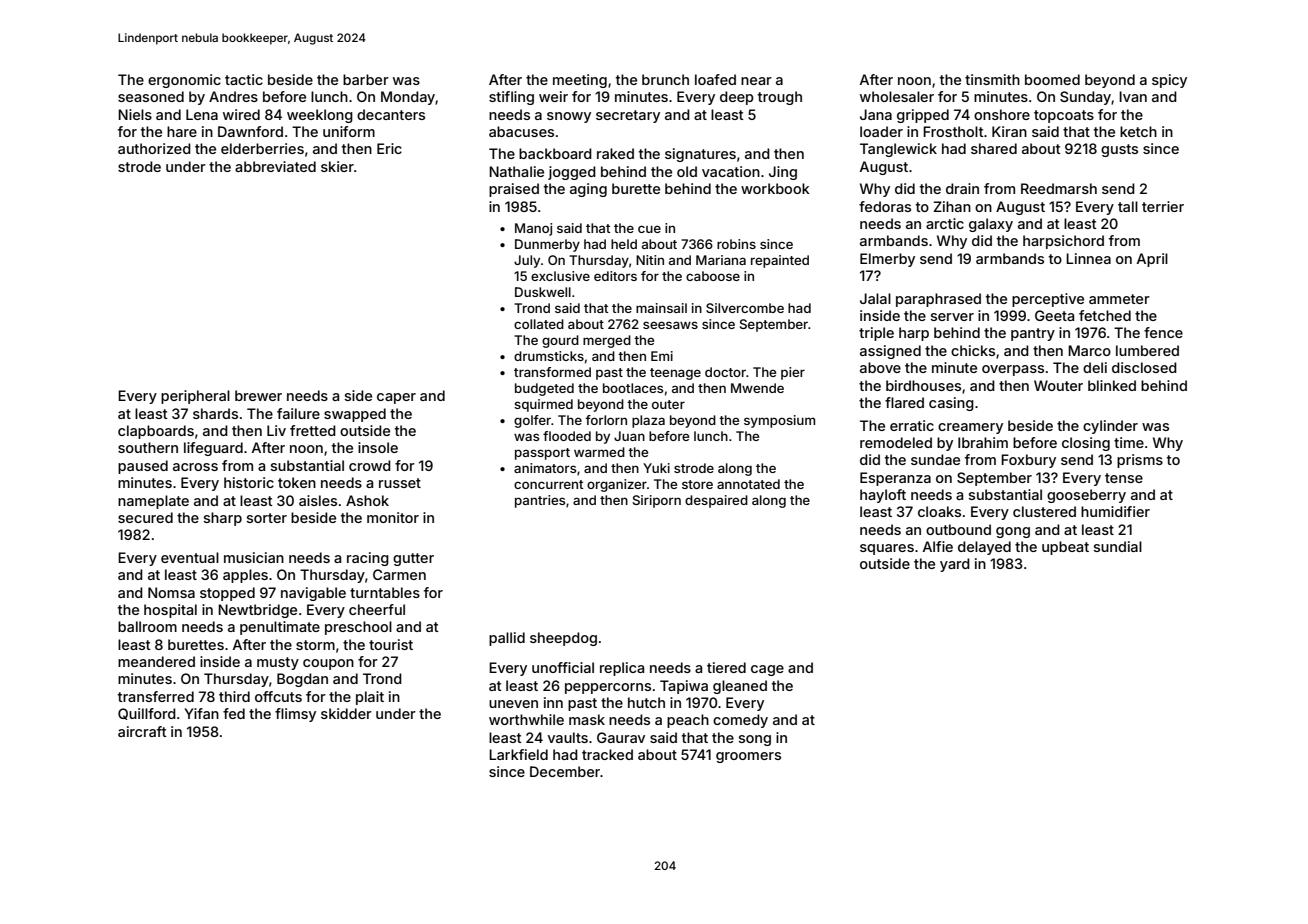  Describe the element at coordinates (275, 166) in the screenshot. I see `abbreviated` at that location.
